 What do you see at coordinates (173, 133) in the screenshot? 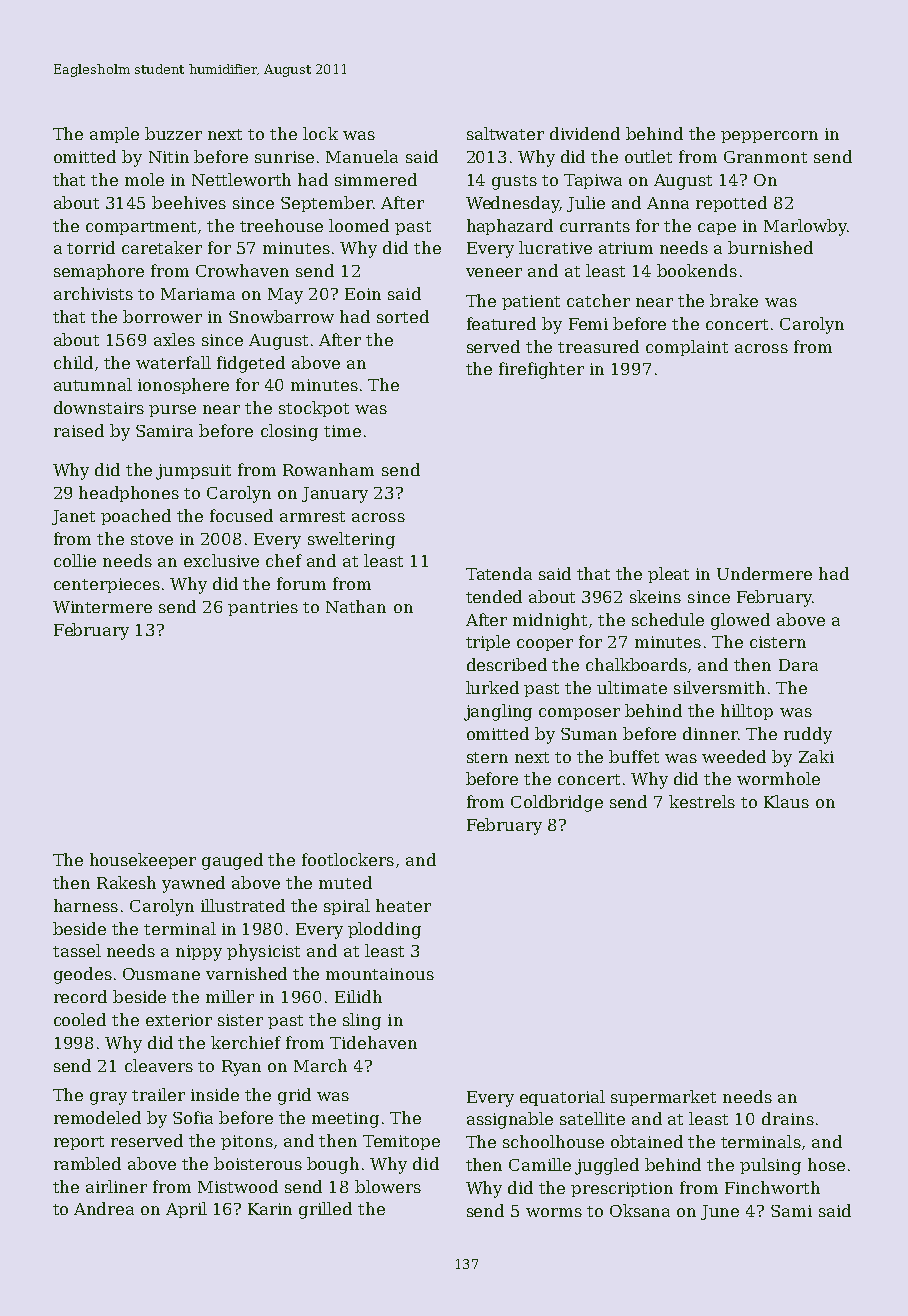
I see `buzzer` at bounding box center [173, 133].
